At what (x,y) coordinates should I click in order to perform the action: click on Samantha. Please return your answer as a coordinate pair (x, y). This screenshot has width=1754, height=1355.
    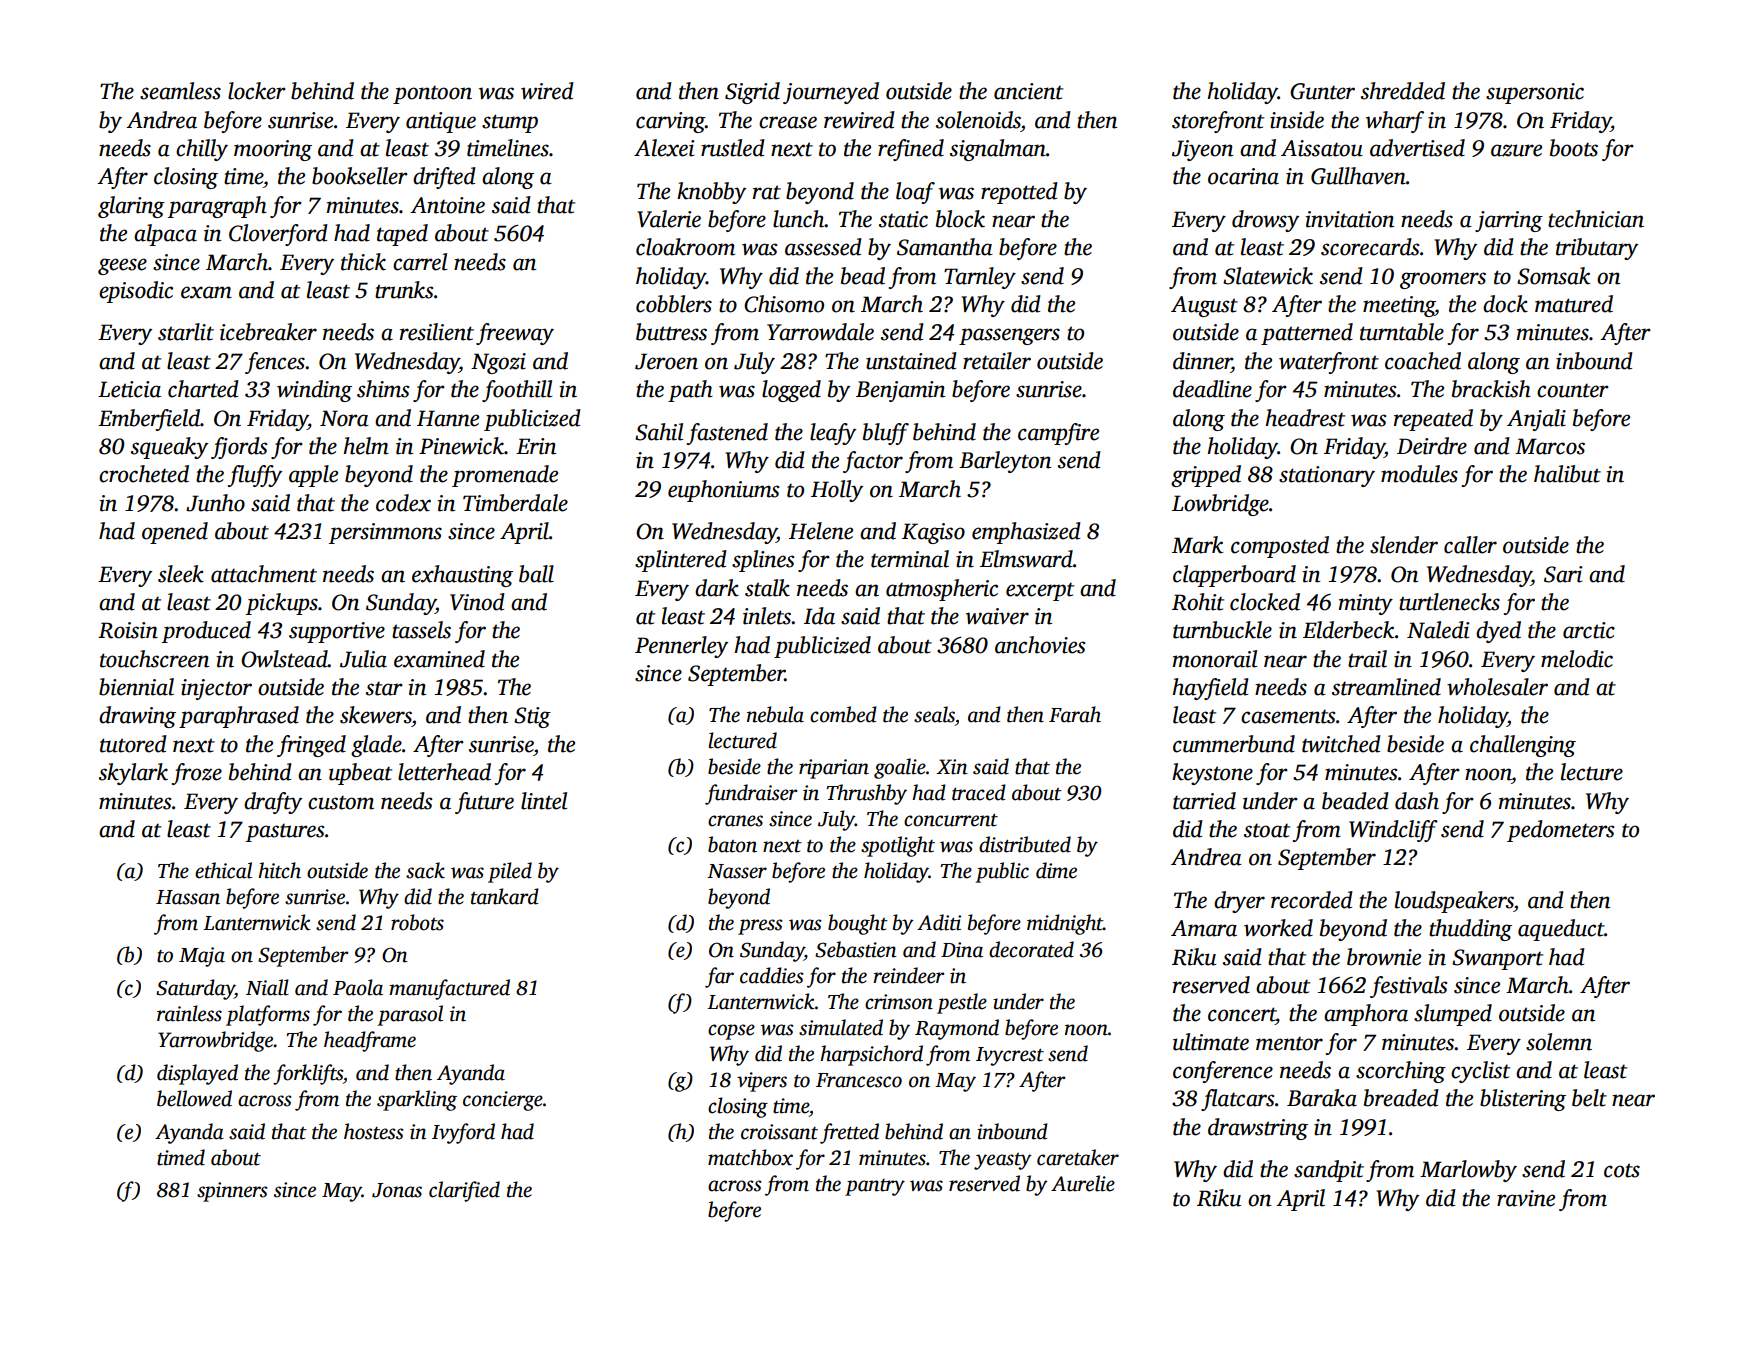
    Looking at the image, I should click on (945, 247).
